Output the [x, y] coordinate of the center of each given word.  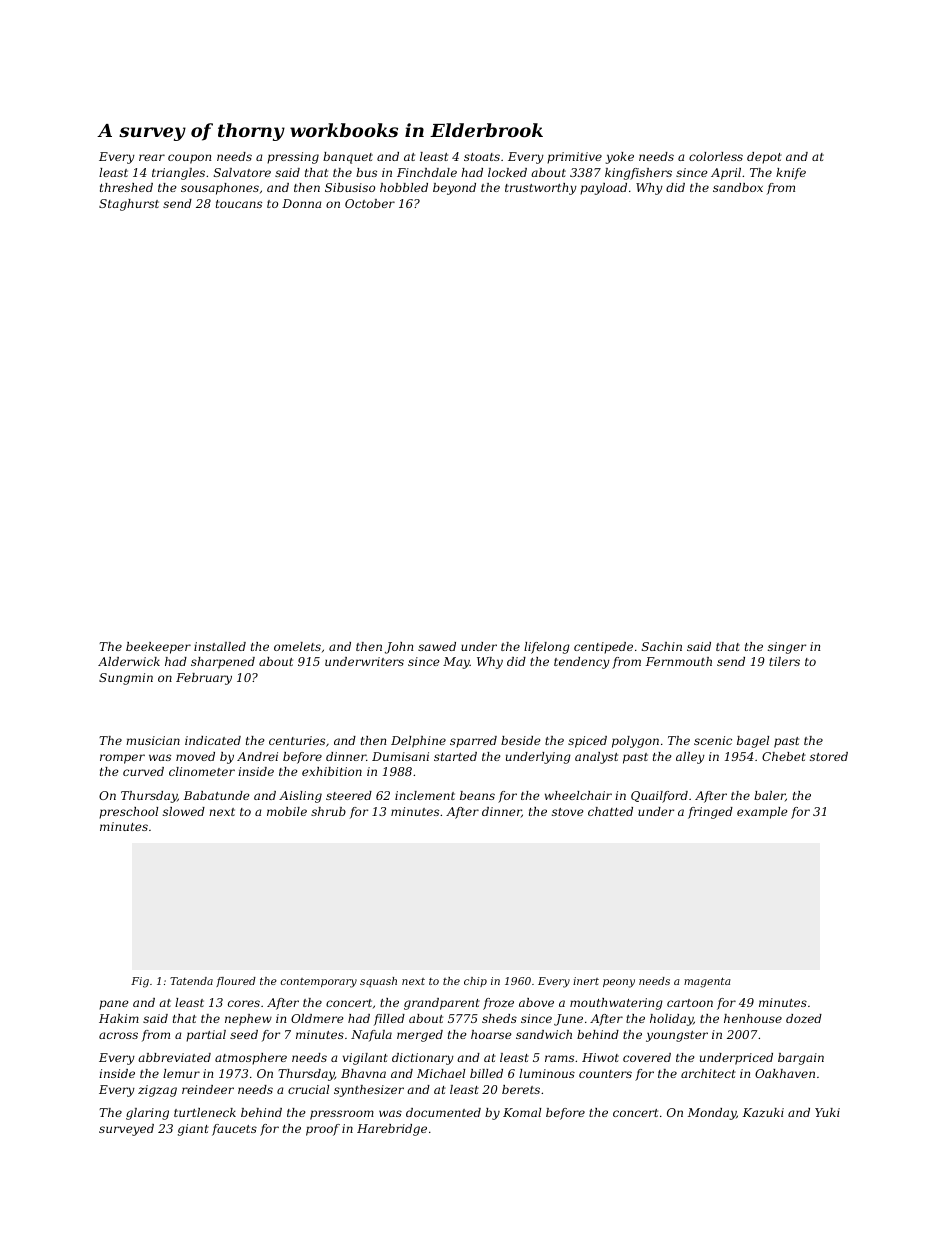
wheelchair [578, 795]
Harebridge [392, 1130]
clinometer [202, 771]
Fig [140, 982]
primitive [574, 158]
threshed [126, 187]
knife [791, 174]
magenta [707, 982]
